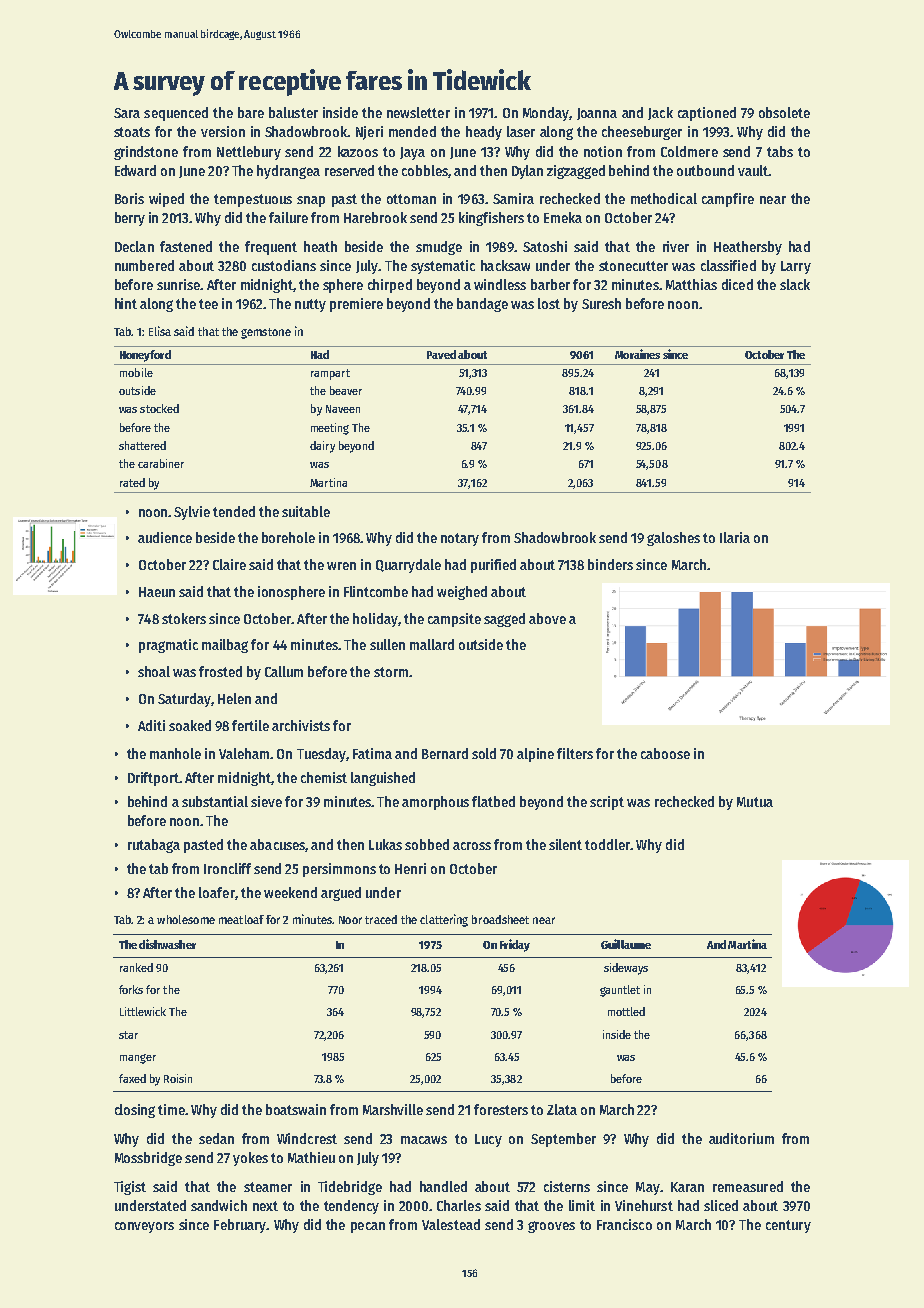 The height and width of the page is (1308, 924). What do you see at coordinates (346, 390) in the page?
I see `beaver` at bounding box center [346, 390].
